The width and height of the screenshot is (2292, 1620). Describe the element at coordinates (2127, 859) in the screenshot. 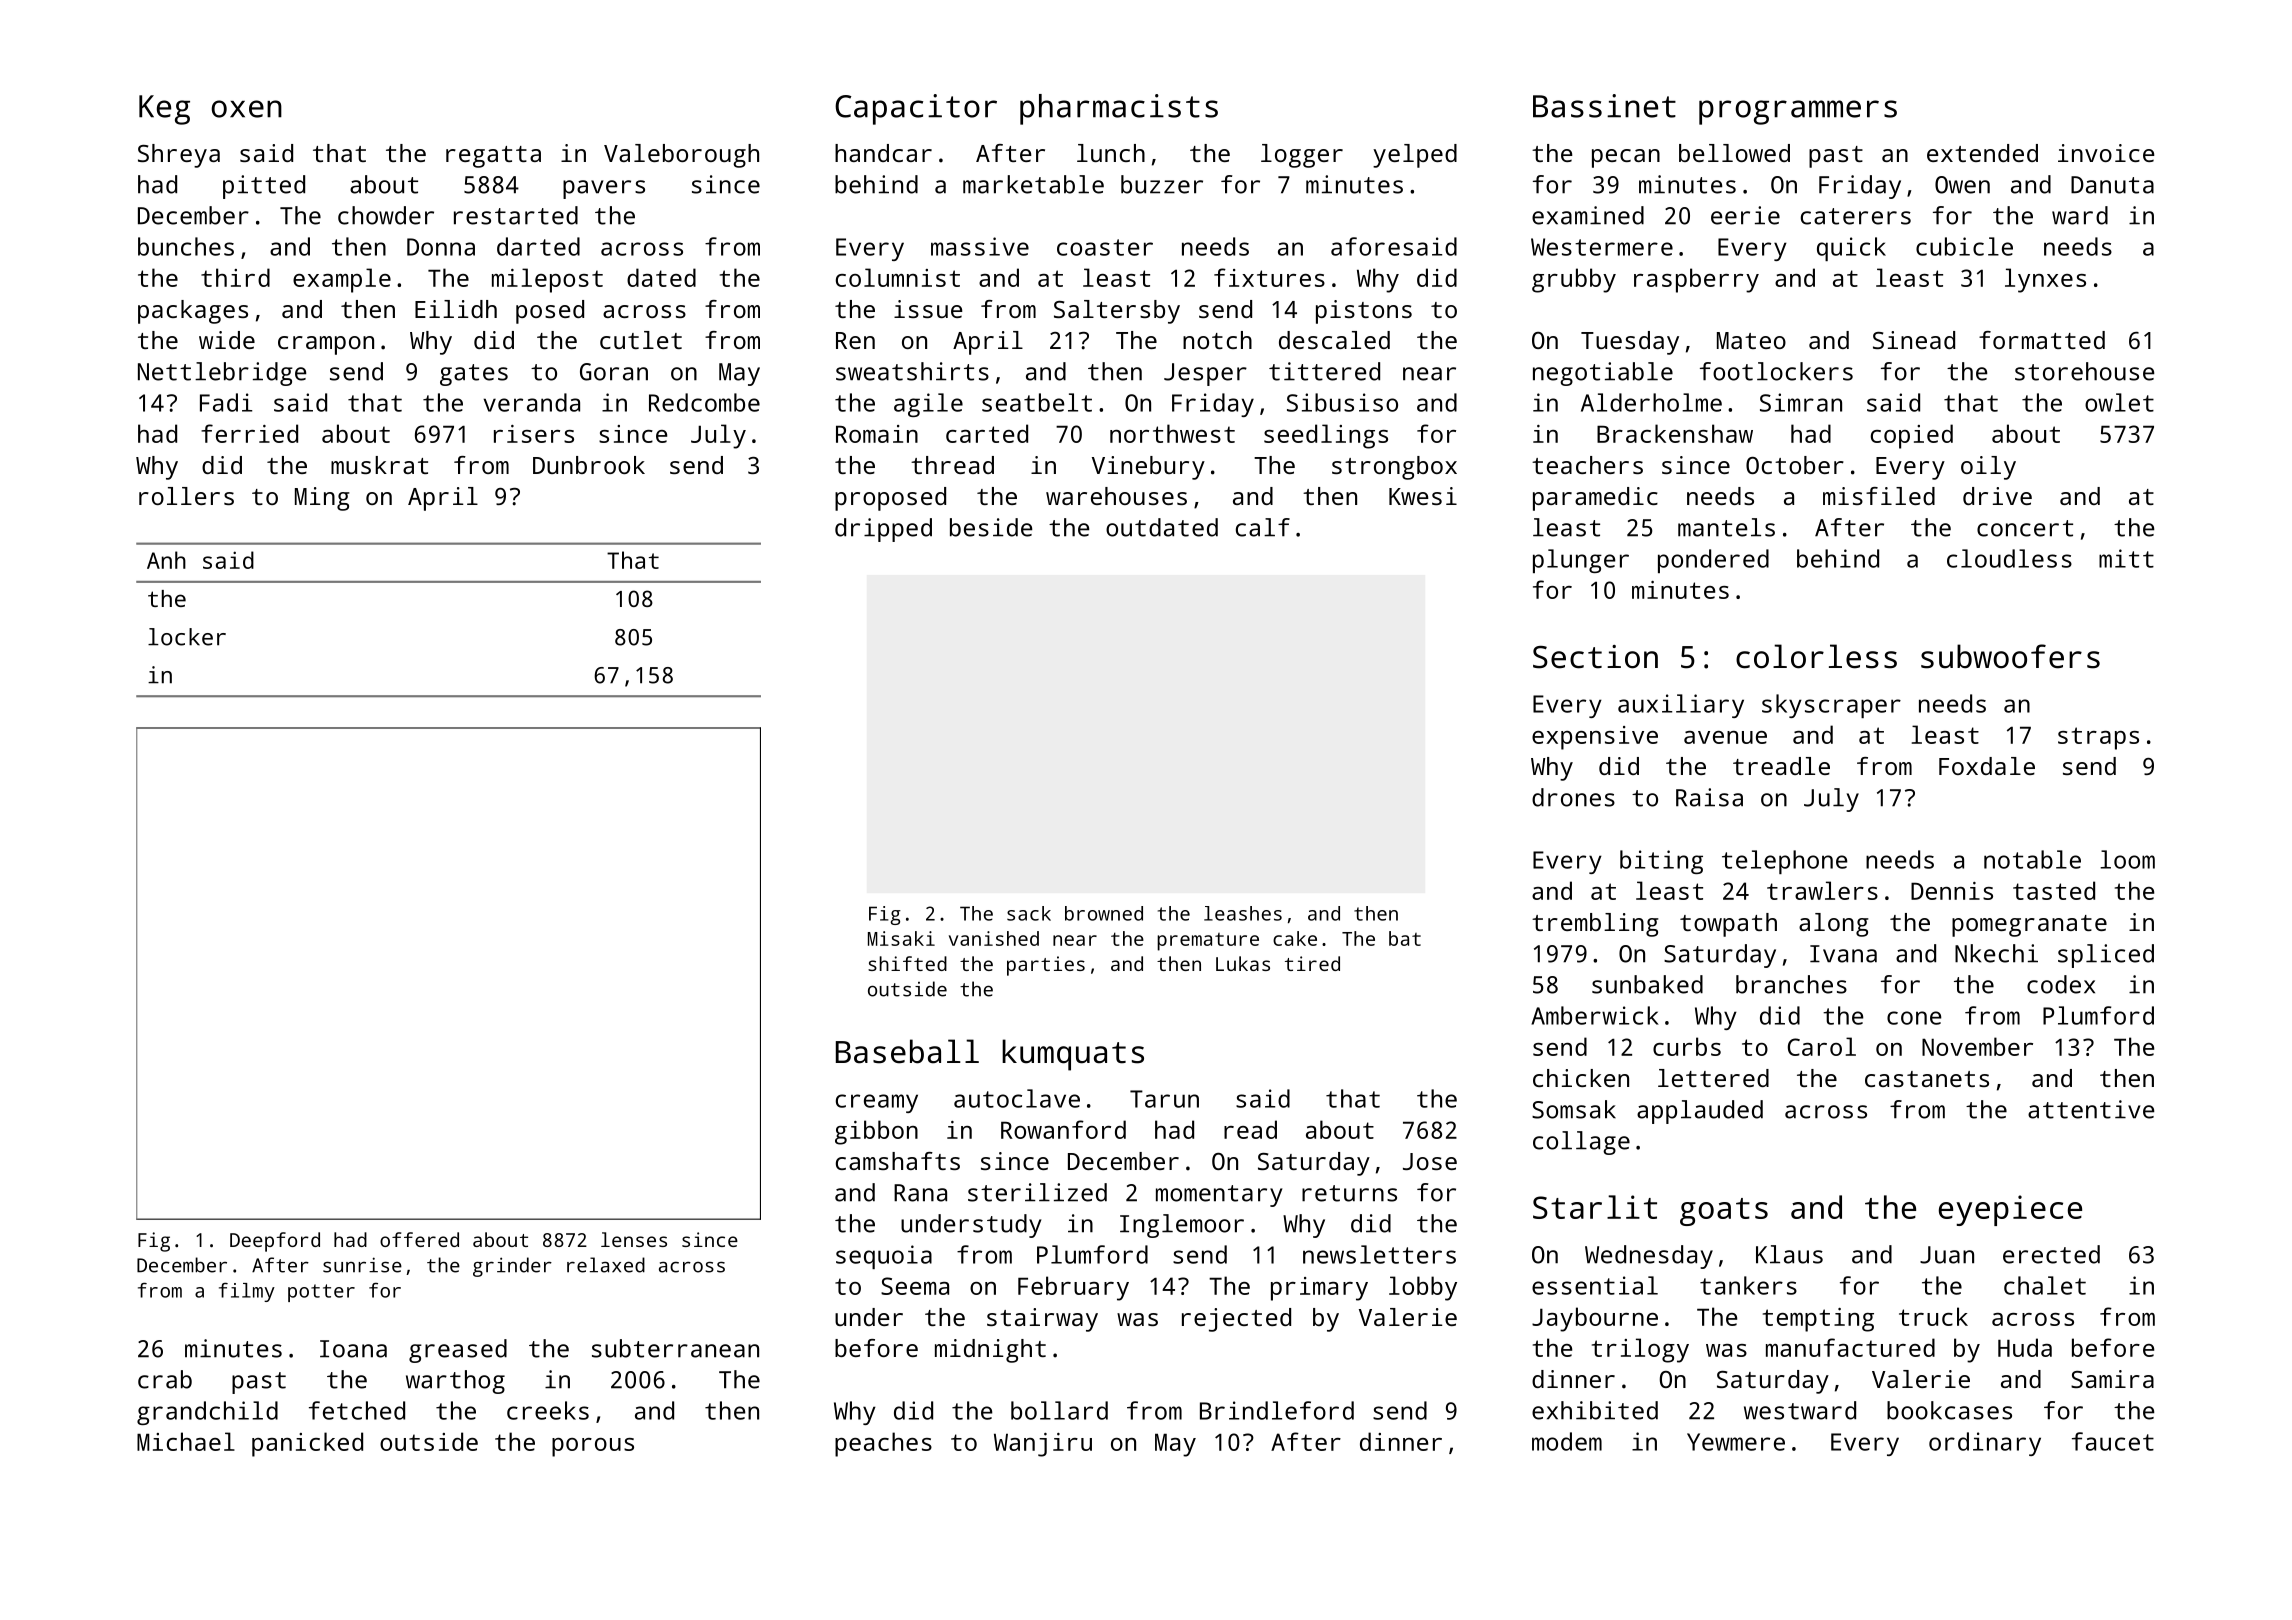

I see `loom` at that location.
